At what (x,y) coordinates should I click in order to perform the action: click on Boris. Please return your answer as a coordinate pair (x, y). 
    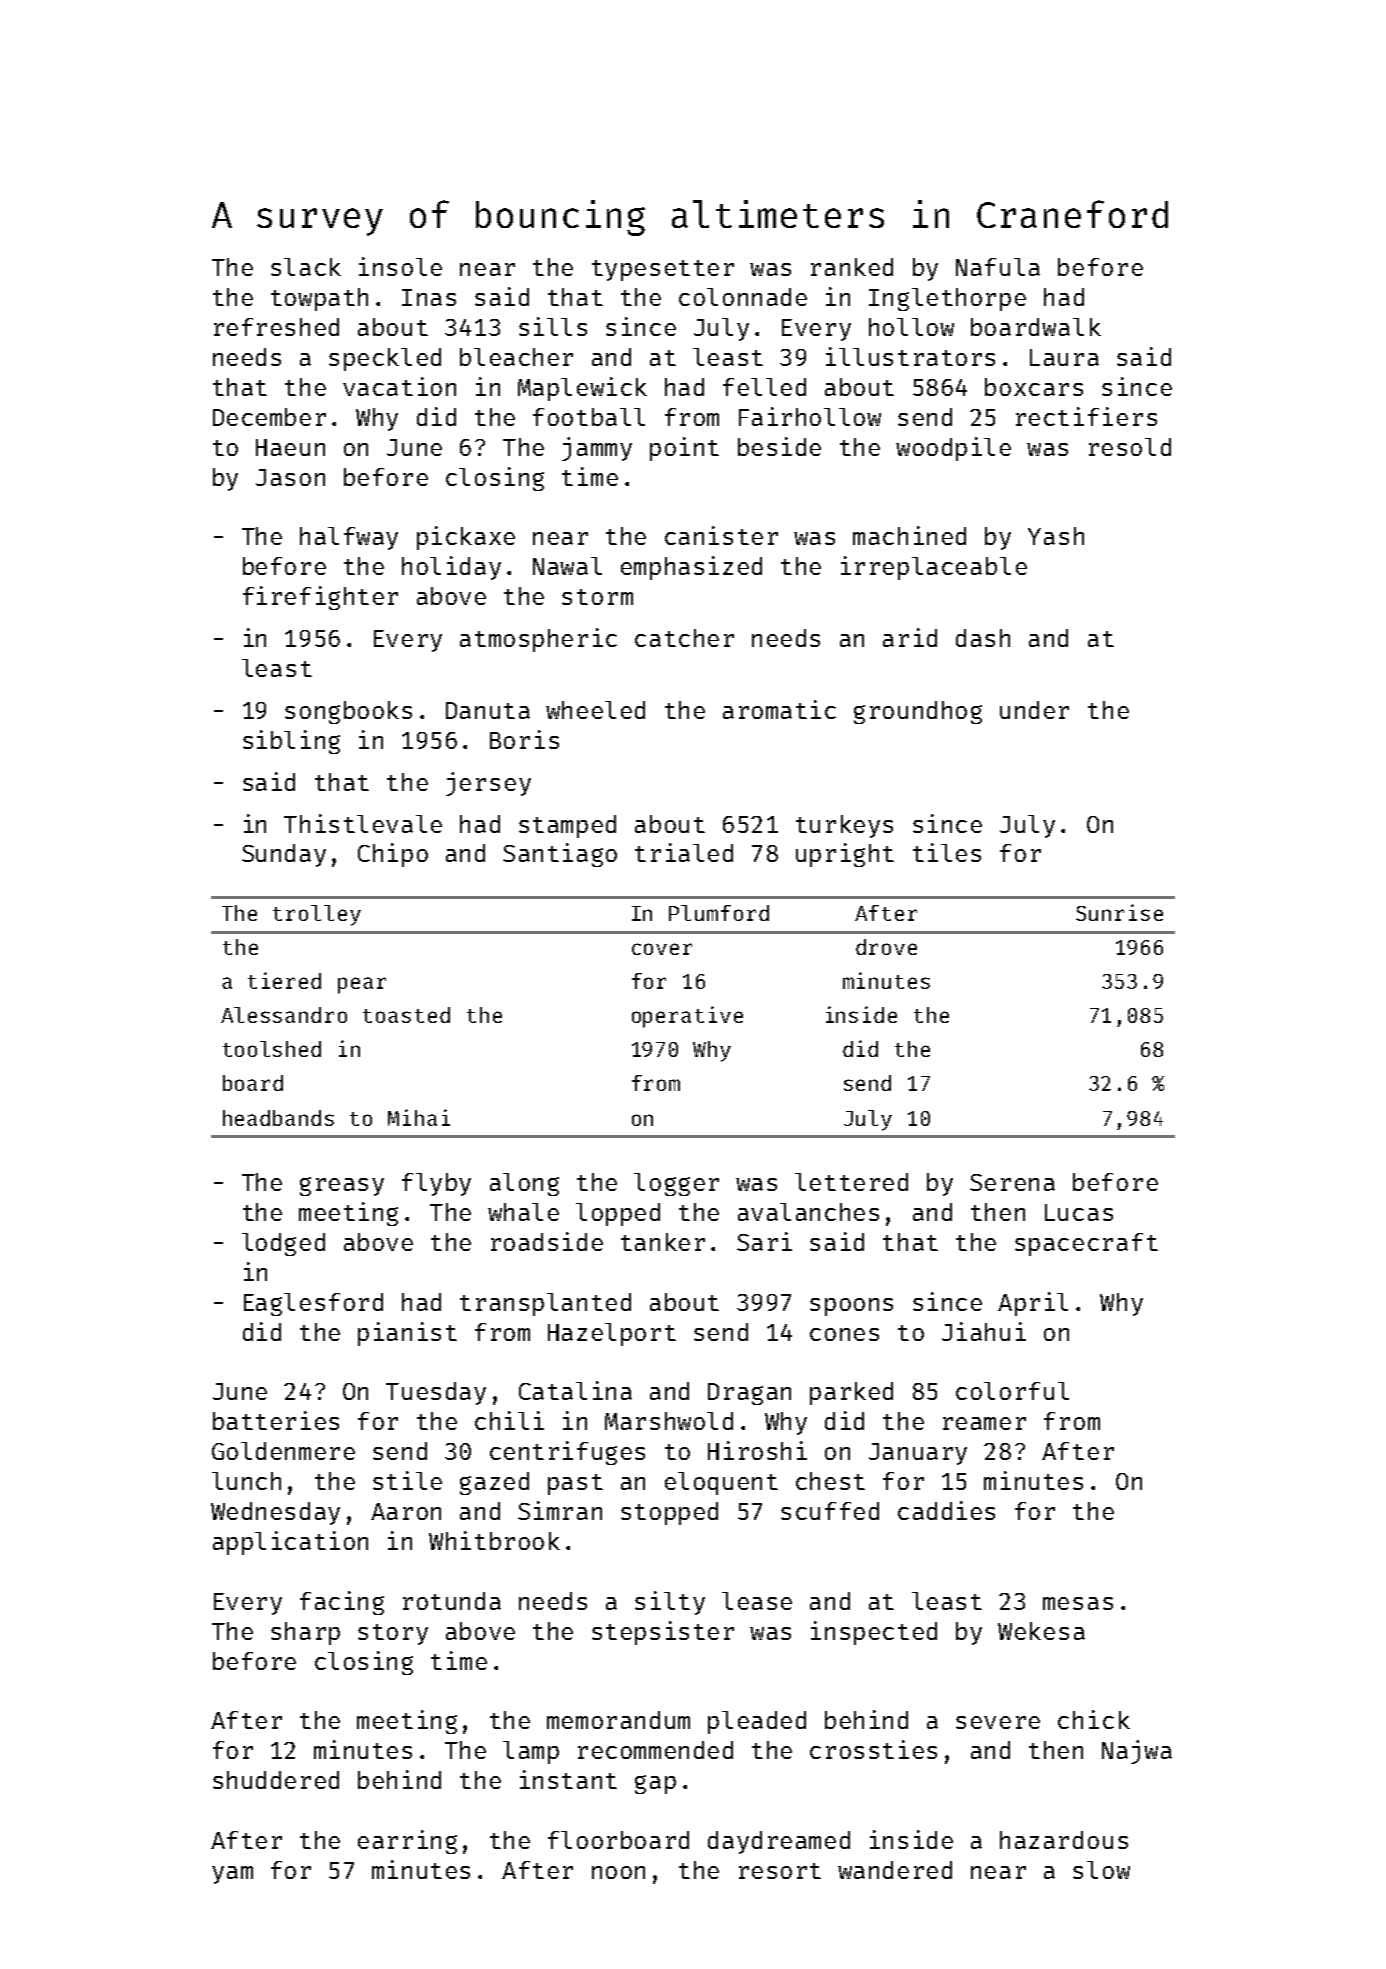
    Looking at the image, I should click on (524, 739).
